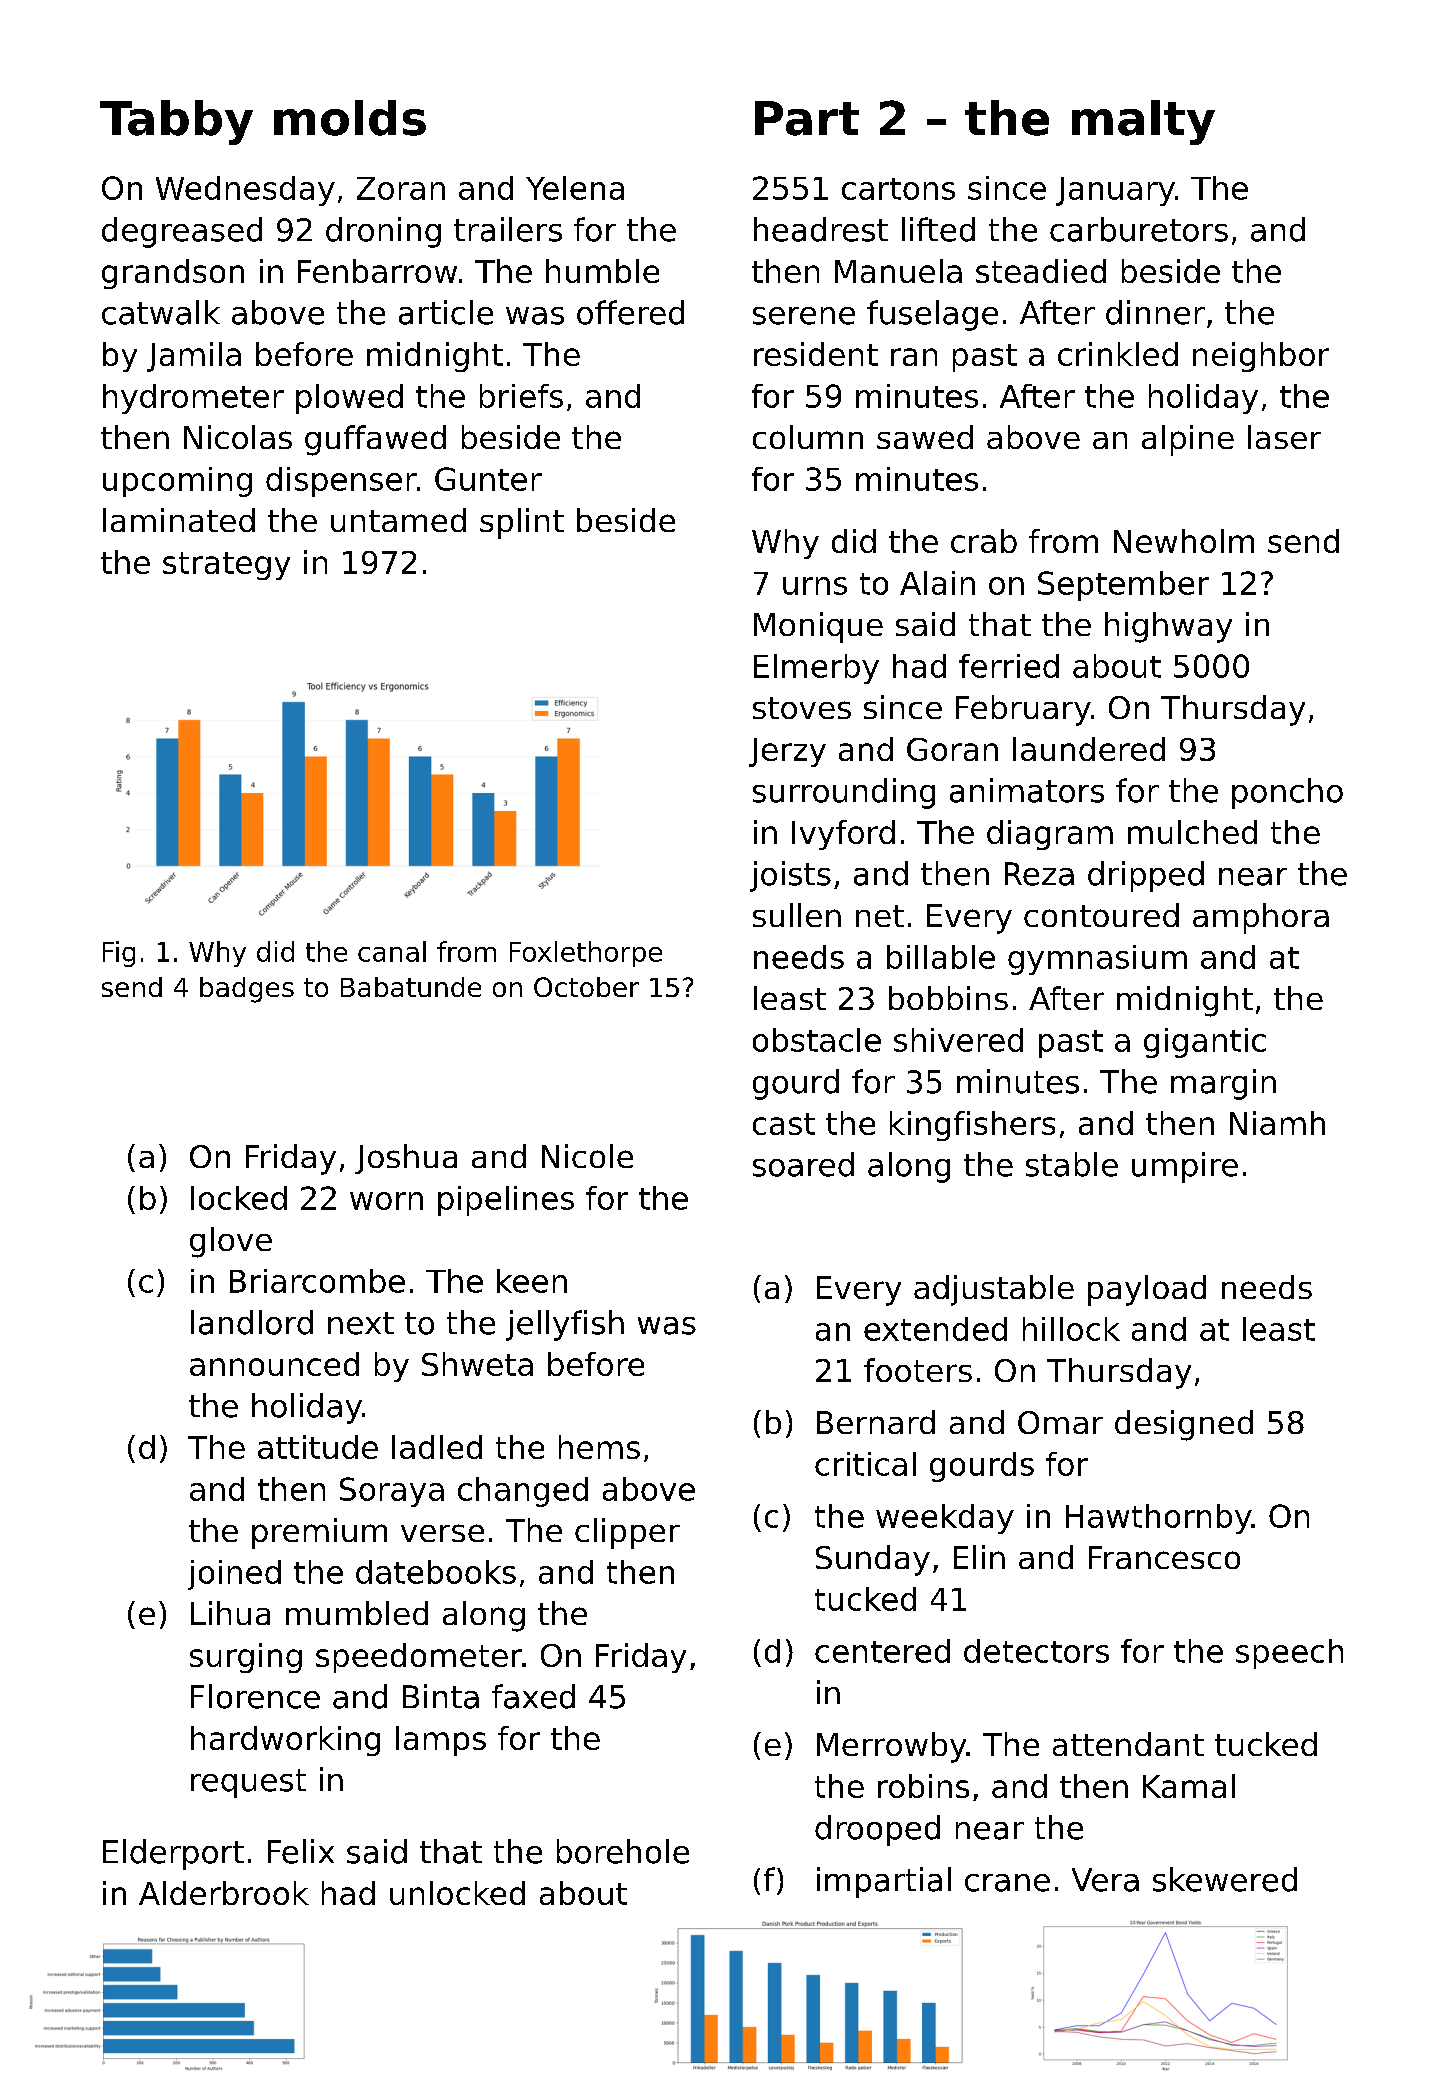 This screenshot has width=1450, height=2100. What do you see at coordinates (1143, 122) in the screenshot?
I see `malty` at bounding box center [1143, 122].
